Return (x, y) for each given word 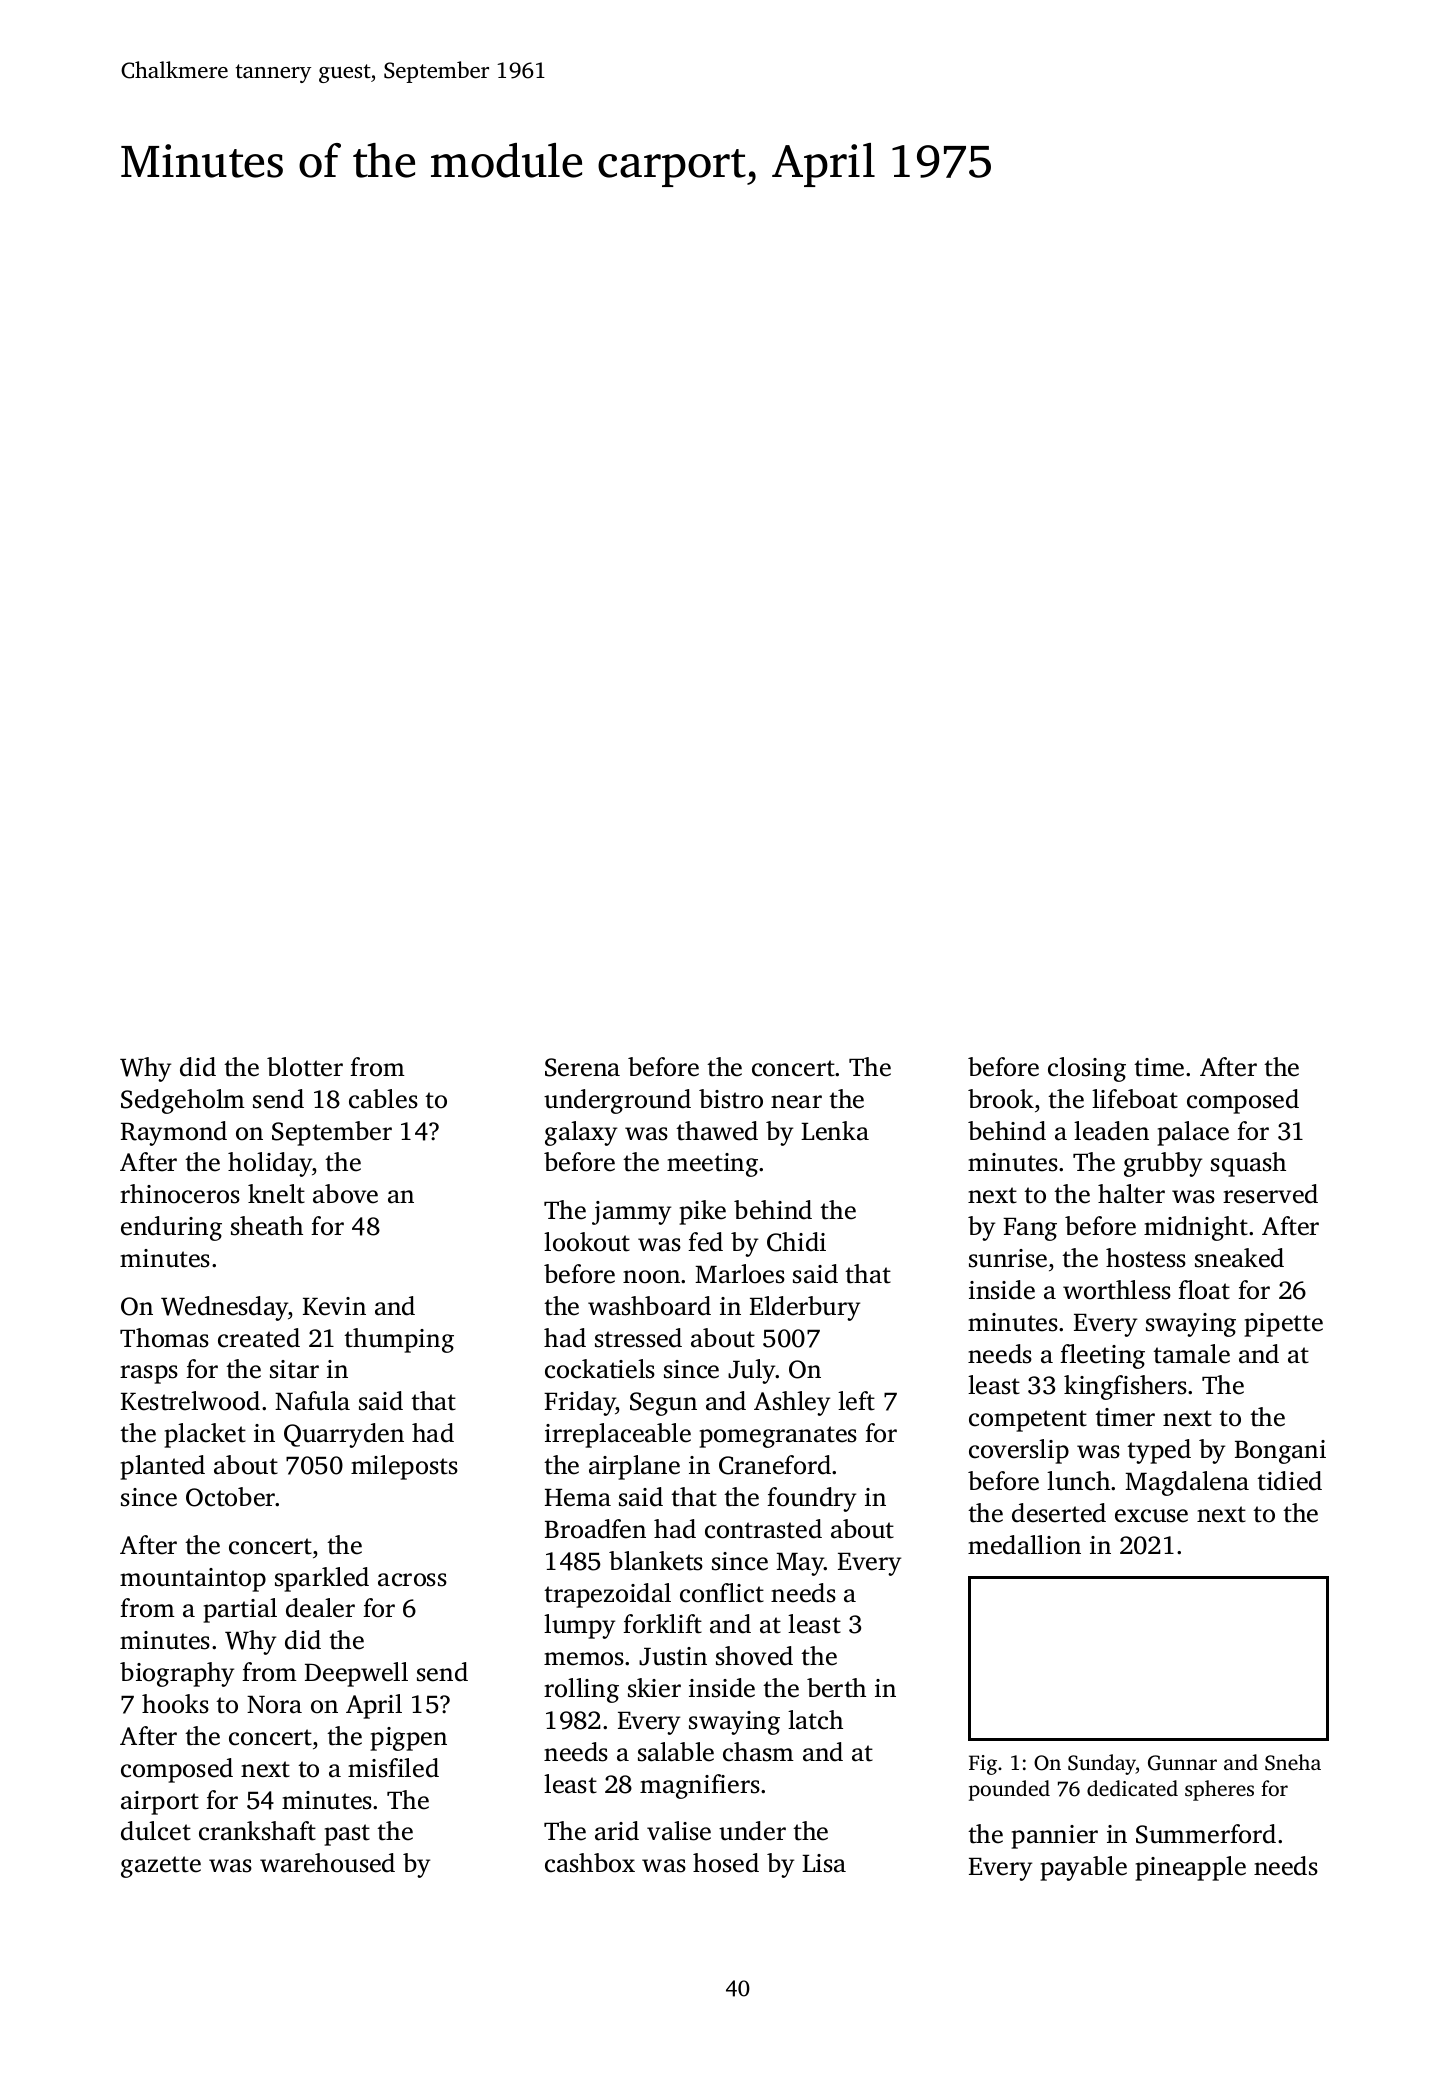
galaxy (581, 1133)
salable (676, 1752)
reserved (1270, 1194)
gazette (161, 1867)
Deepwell (356, 1674)
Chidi (796, 1242)
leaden (1111, 1131)
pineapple (1190, 1868)
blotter (305, 1067)
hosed (726, 1863)
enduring (171, 1228)
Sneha (1293, 1762)
